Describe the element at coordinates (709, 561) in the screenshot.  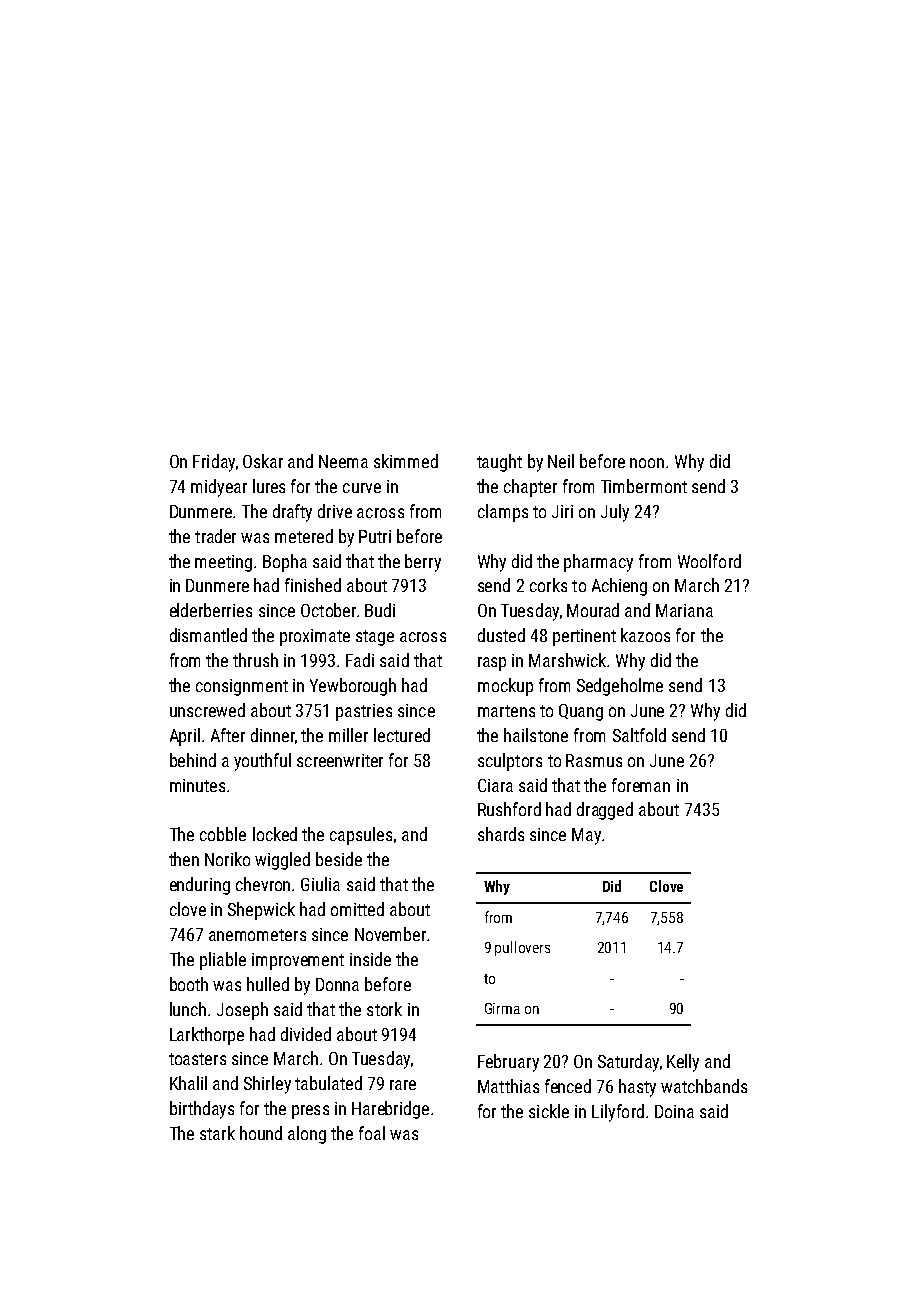
I see `Woolford` at that location.
